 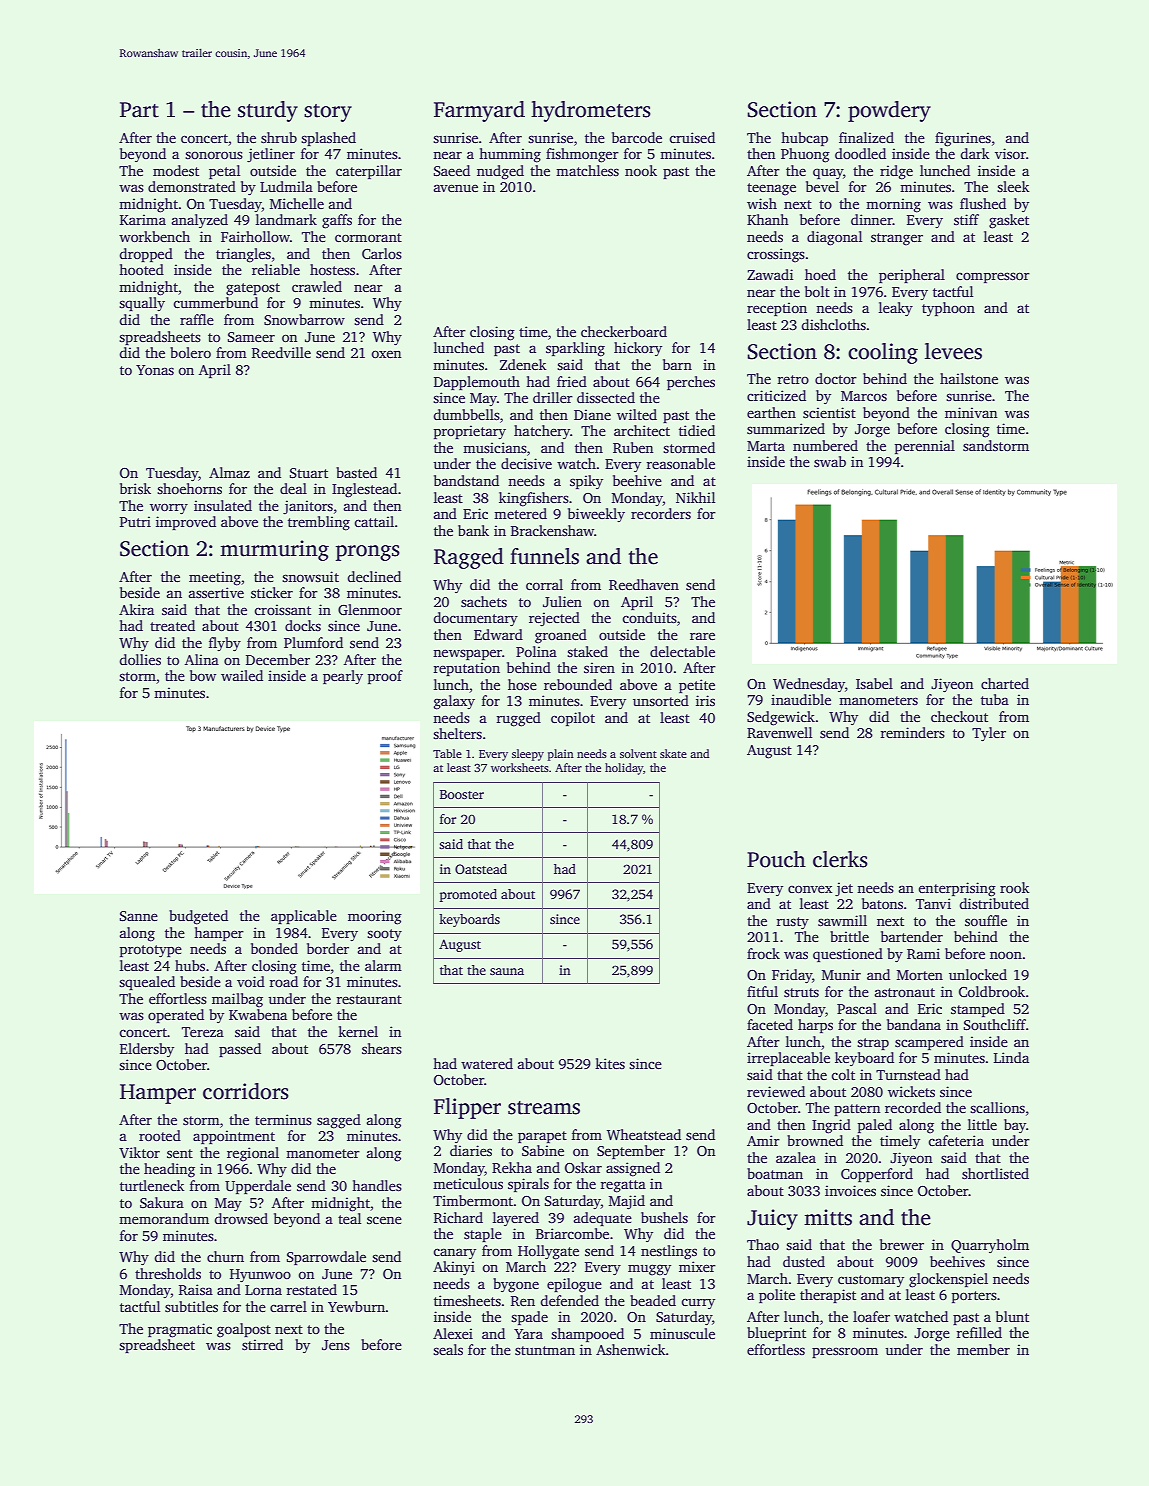 What do you see at coordinates (545, 1350) in the document?
I see `stuntman` at bounding box center [545, 1350].
